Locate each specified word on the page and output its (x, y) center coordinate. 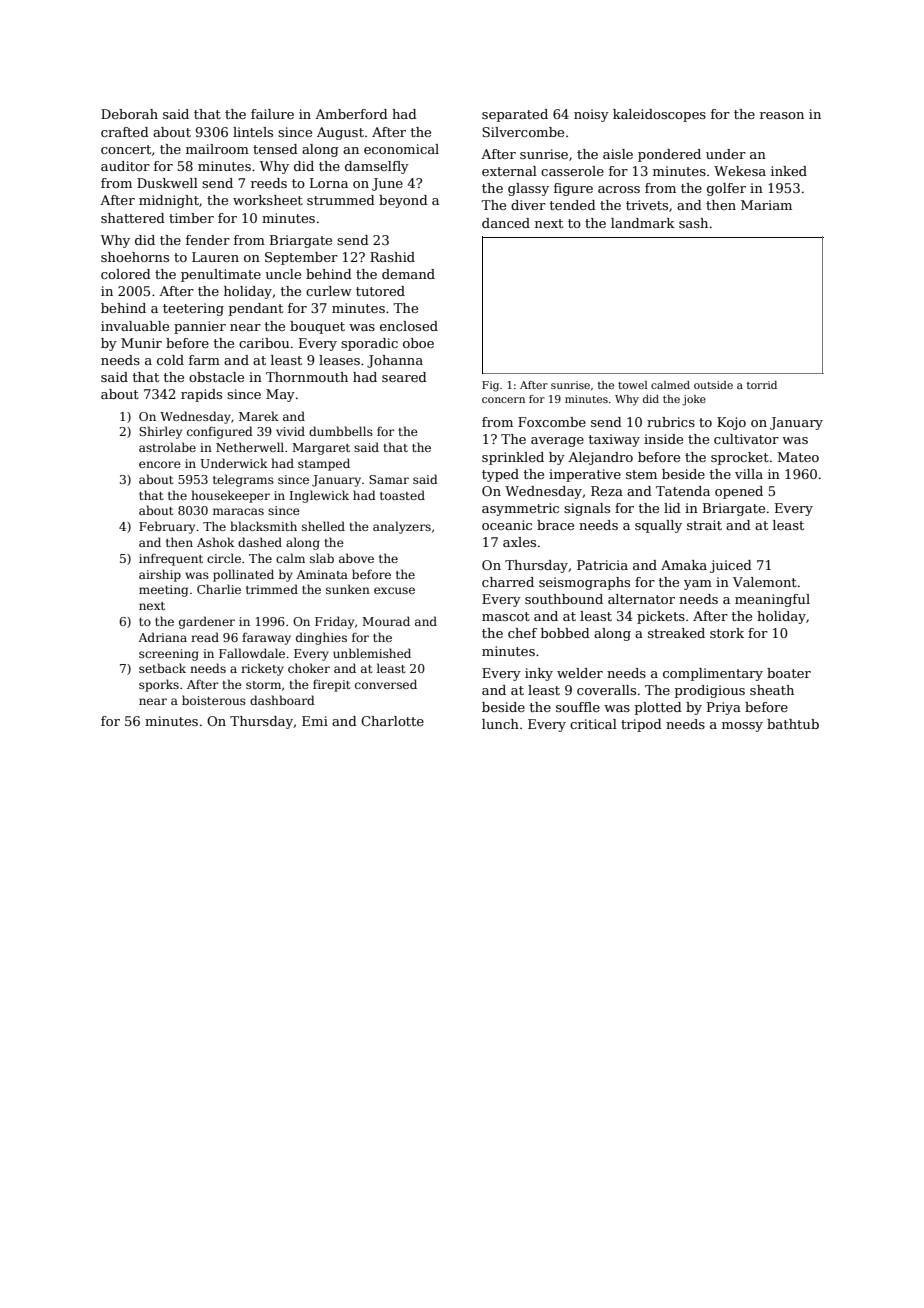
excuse (394, 590)
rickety (262, 669)
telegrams (243, 480)
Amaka (684, 565)
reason (782, 115)
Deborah (129, 114)
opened (739, 492)
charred (508, 582)
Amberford (351, 114)
